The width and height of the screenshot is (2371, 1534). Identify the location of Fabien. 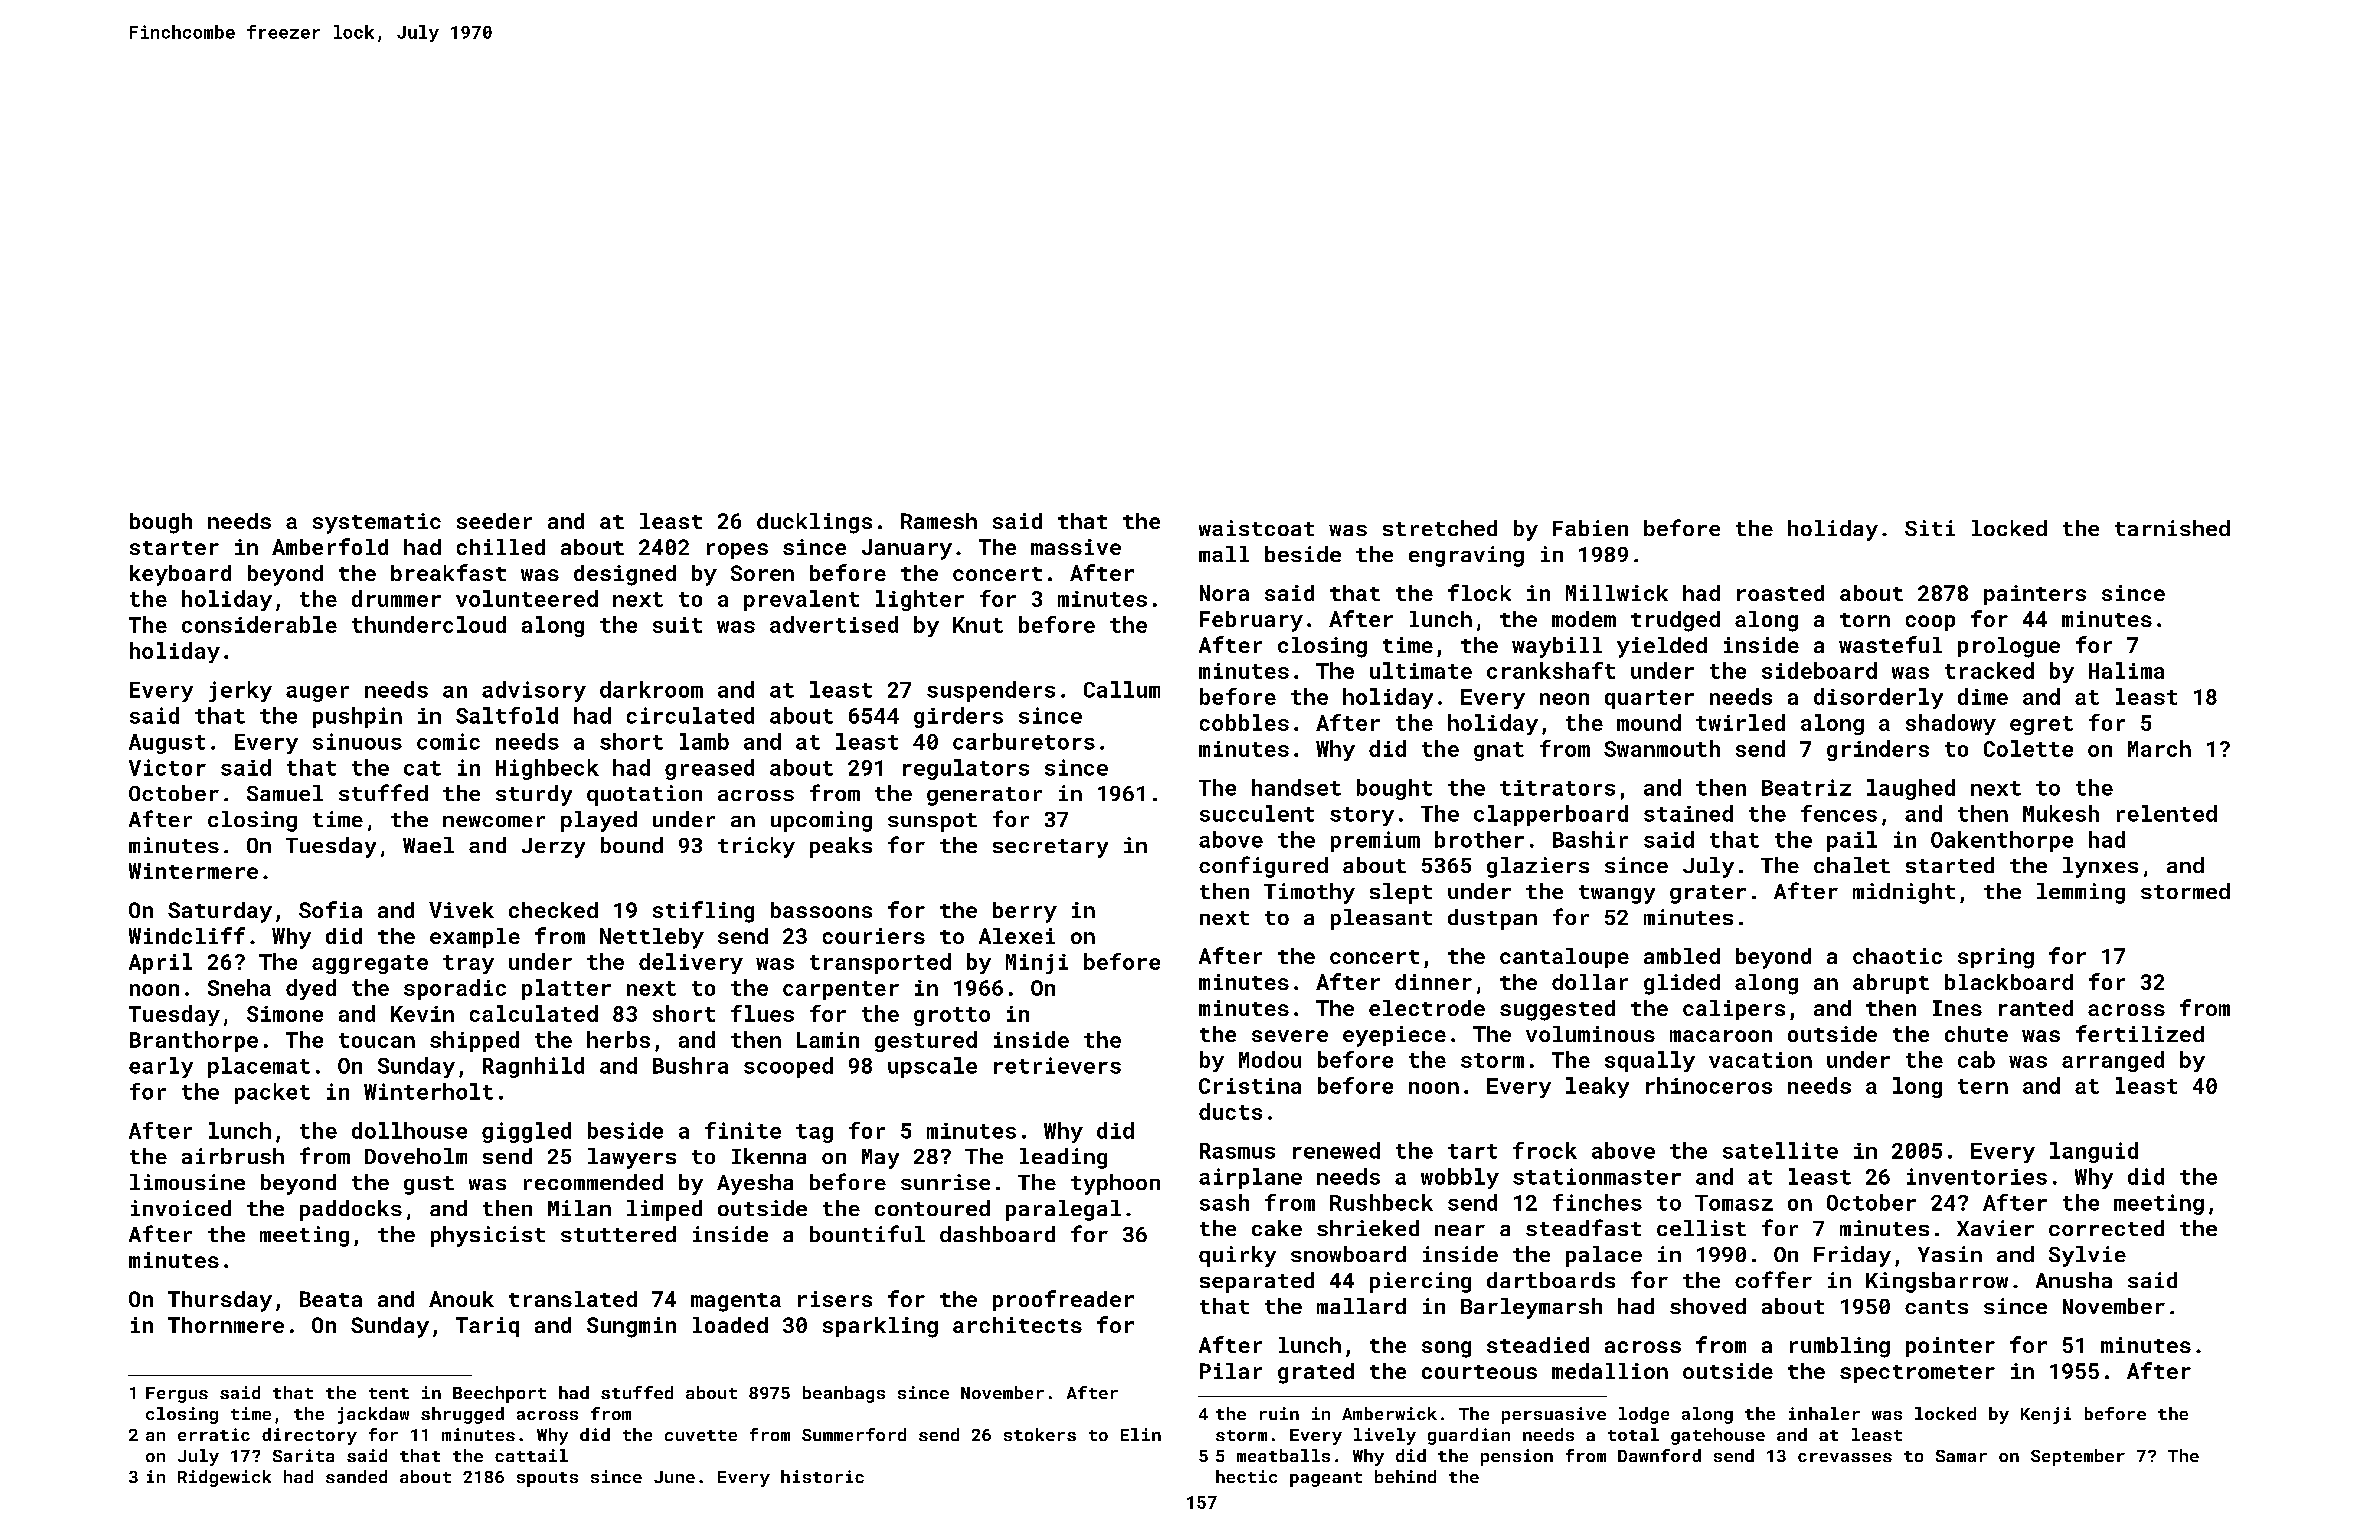
(1590, 528).
